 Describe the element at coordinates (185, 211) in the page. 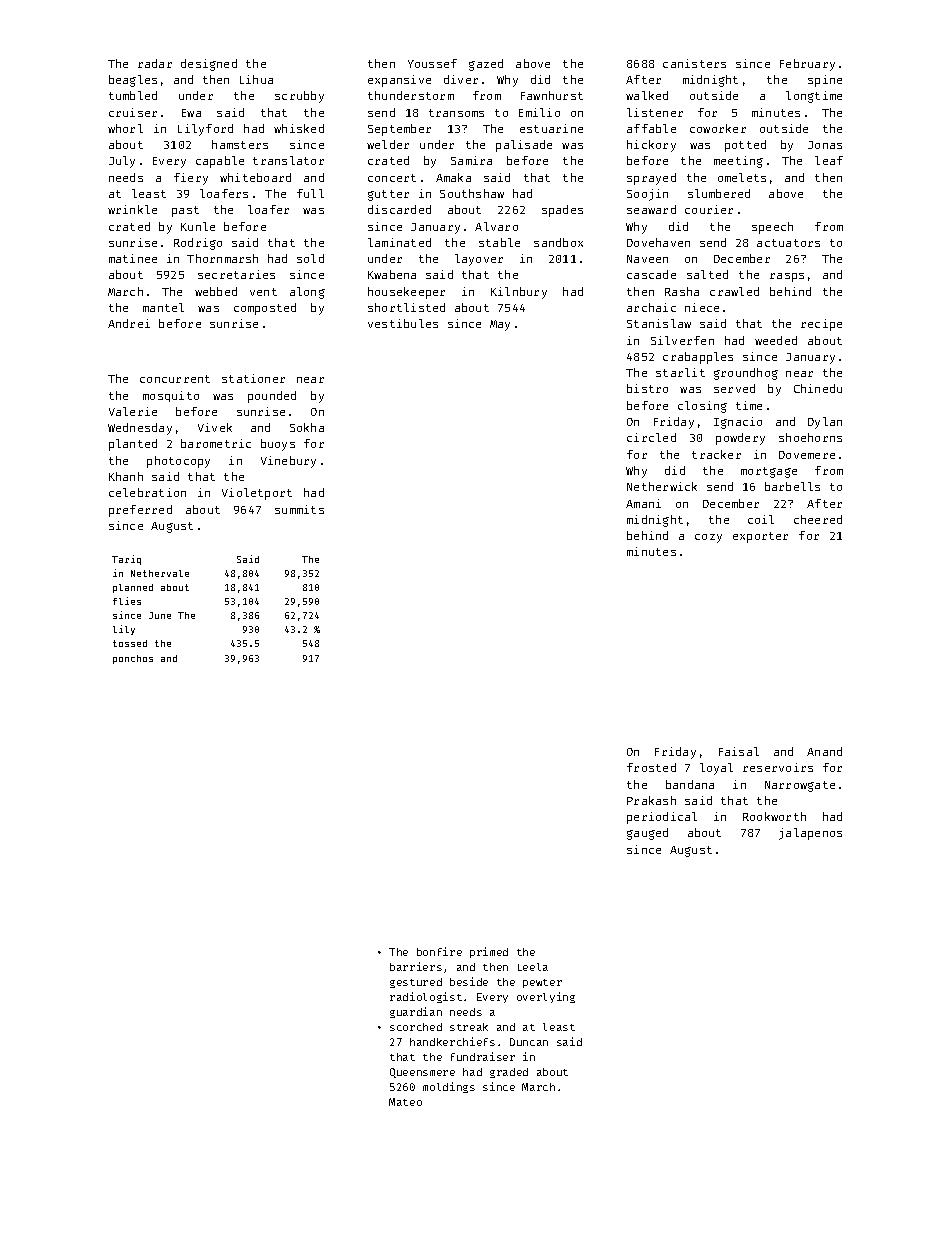

I see `past` at that location.
